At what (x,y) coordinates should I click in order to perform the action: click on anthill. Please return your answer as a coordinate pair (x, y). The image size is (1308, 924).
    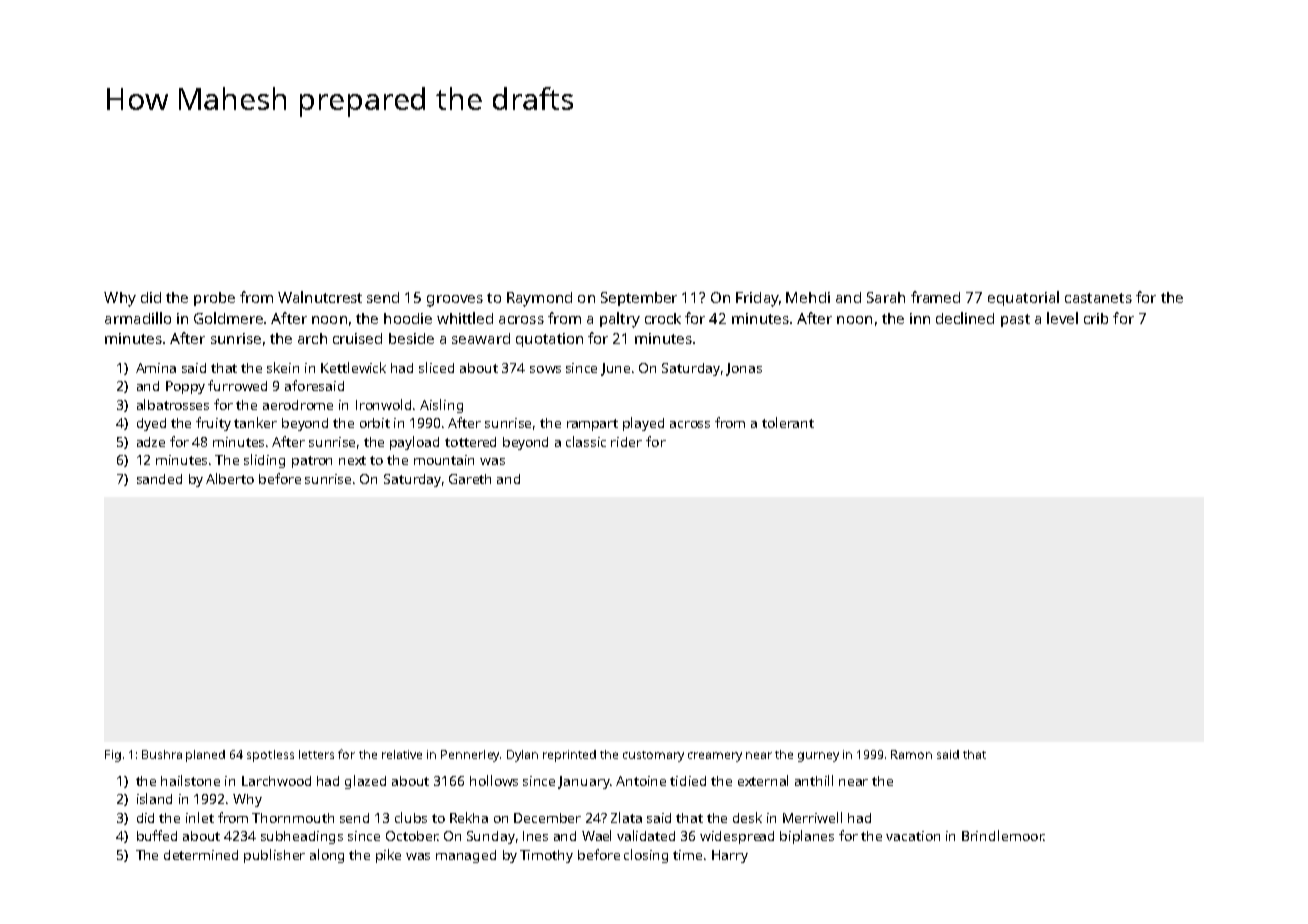
    Looking at the image, I should click on (814, 780).
